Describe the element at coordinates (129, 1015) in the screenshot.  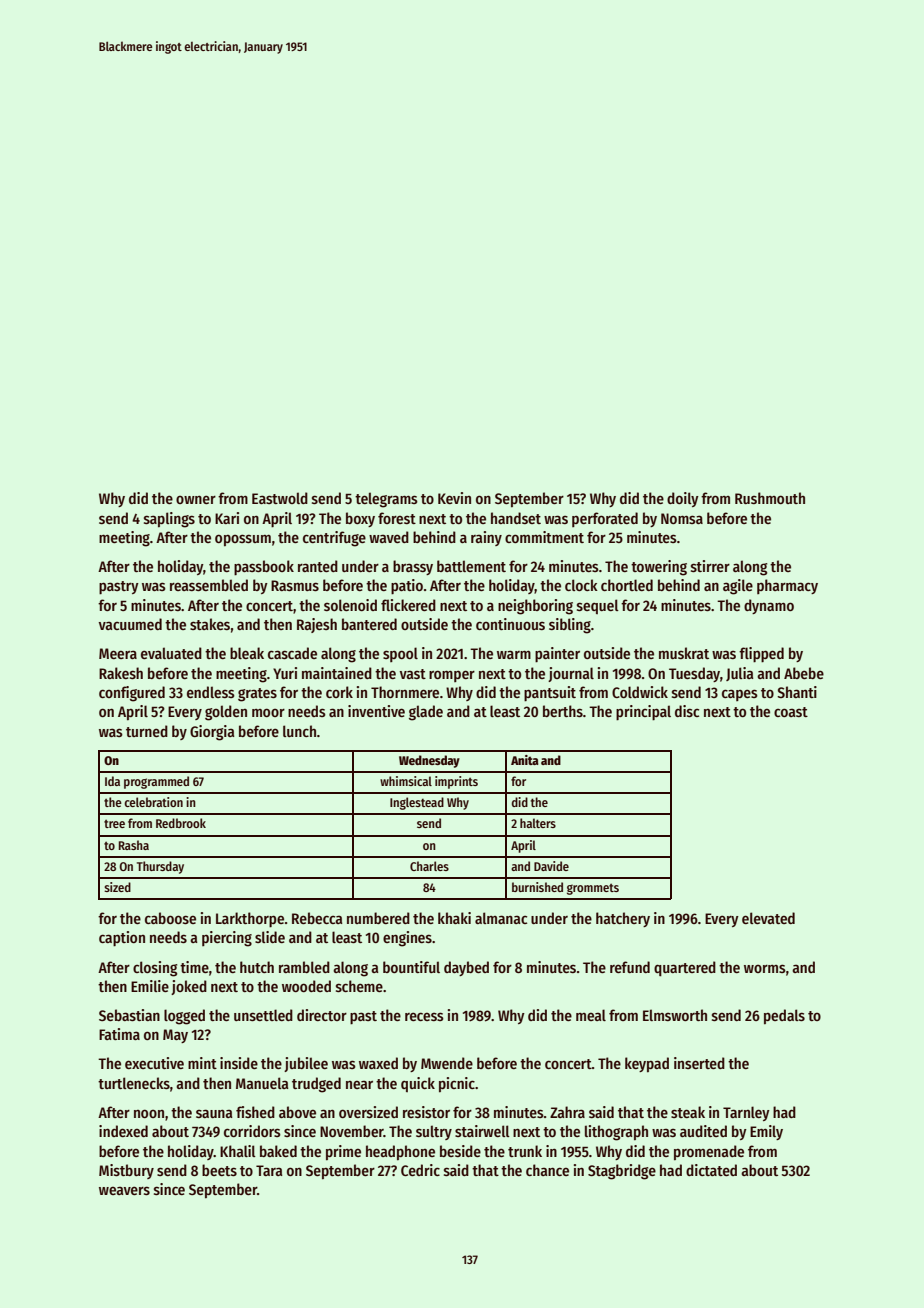
I see `Sebastian` at that location.
